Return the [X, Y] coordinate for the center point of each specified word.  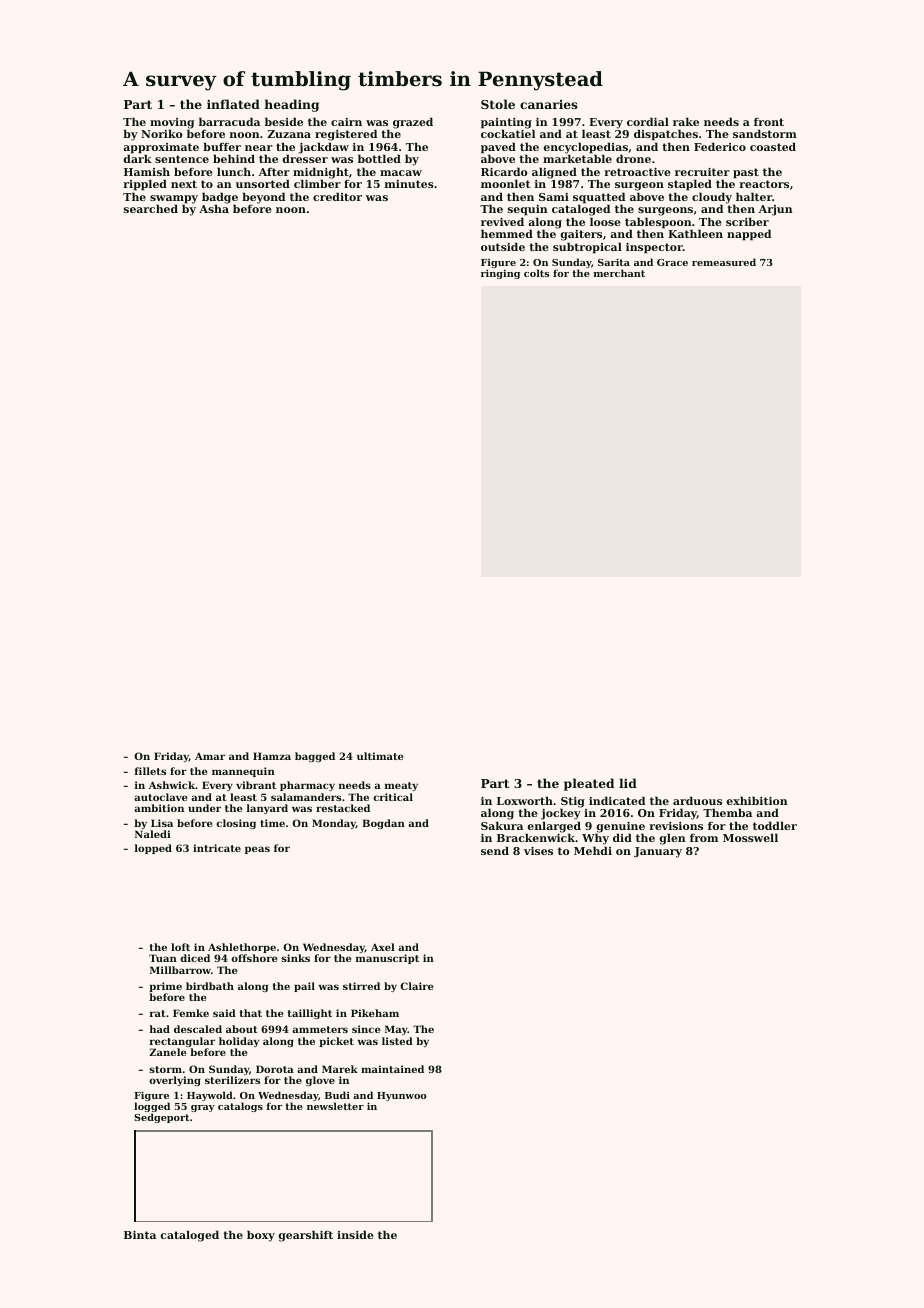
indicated [617, 800]
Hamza [272, 756]
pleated [589, 784]
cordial [648, 121]
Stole [498, 104]
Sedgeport [161, 1118]
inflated [233, 104]
